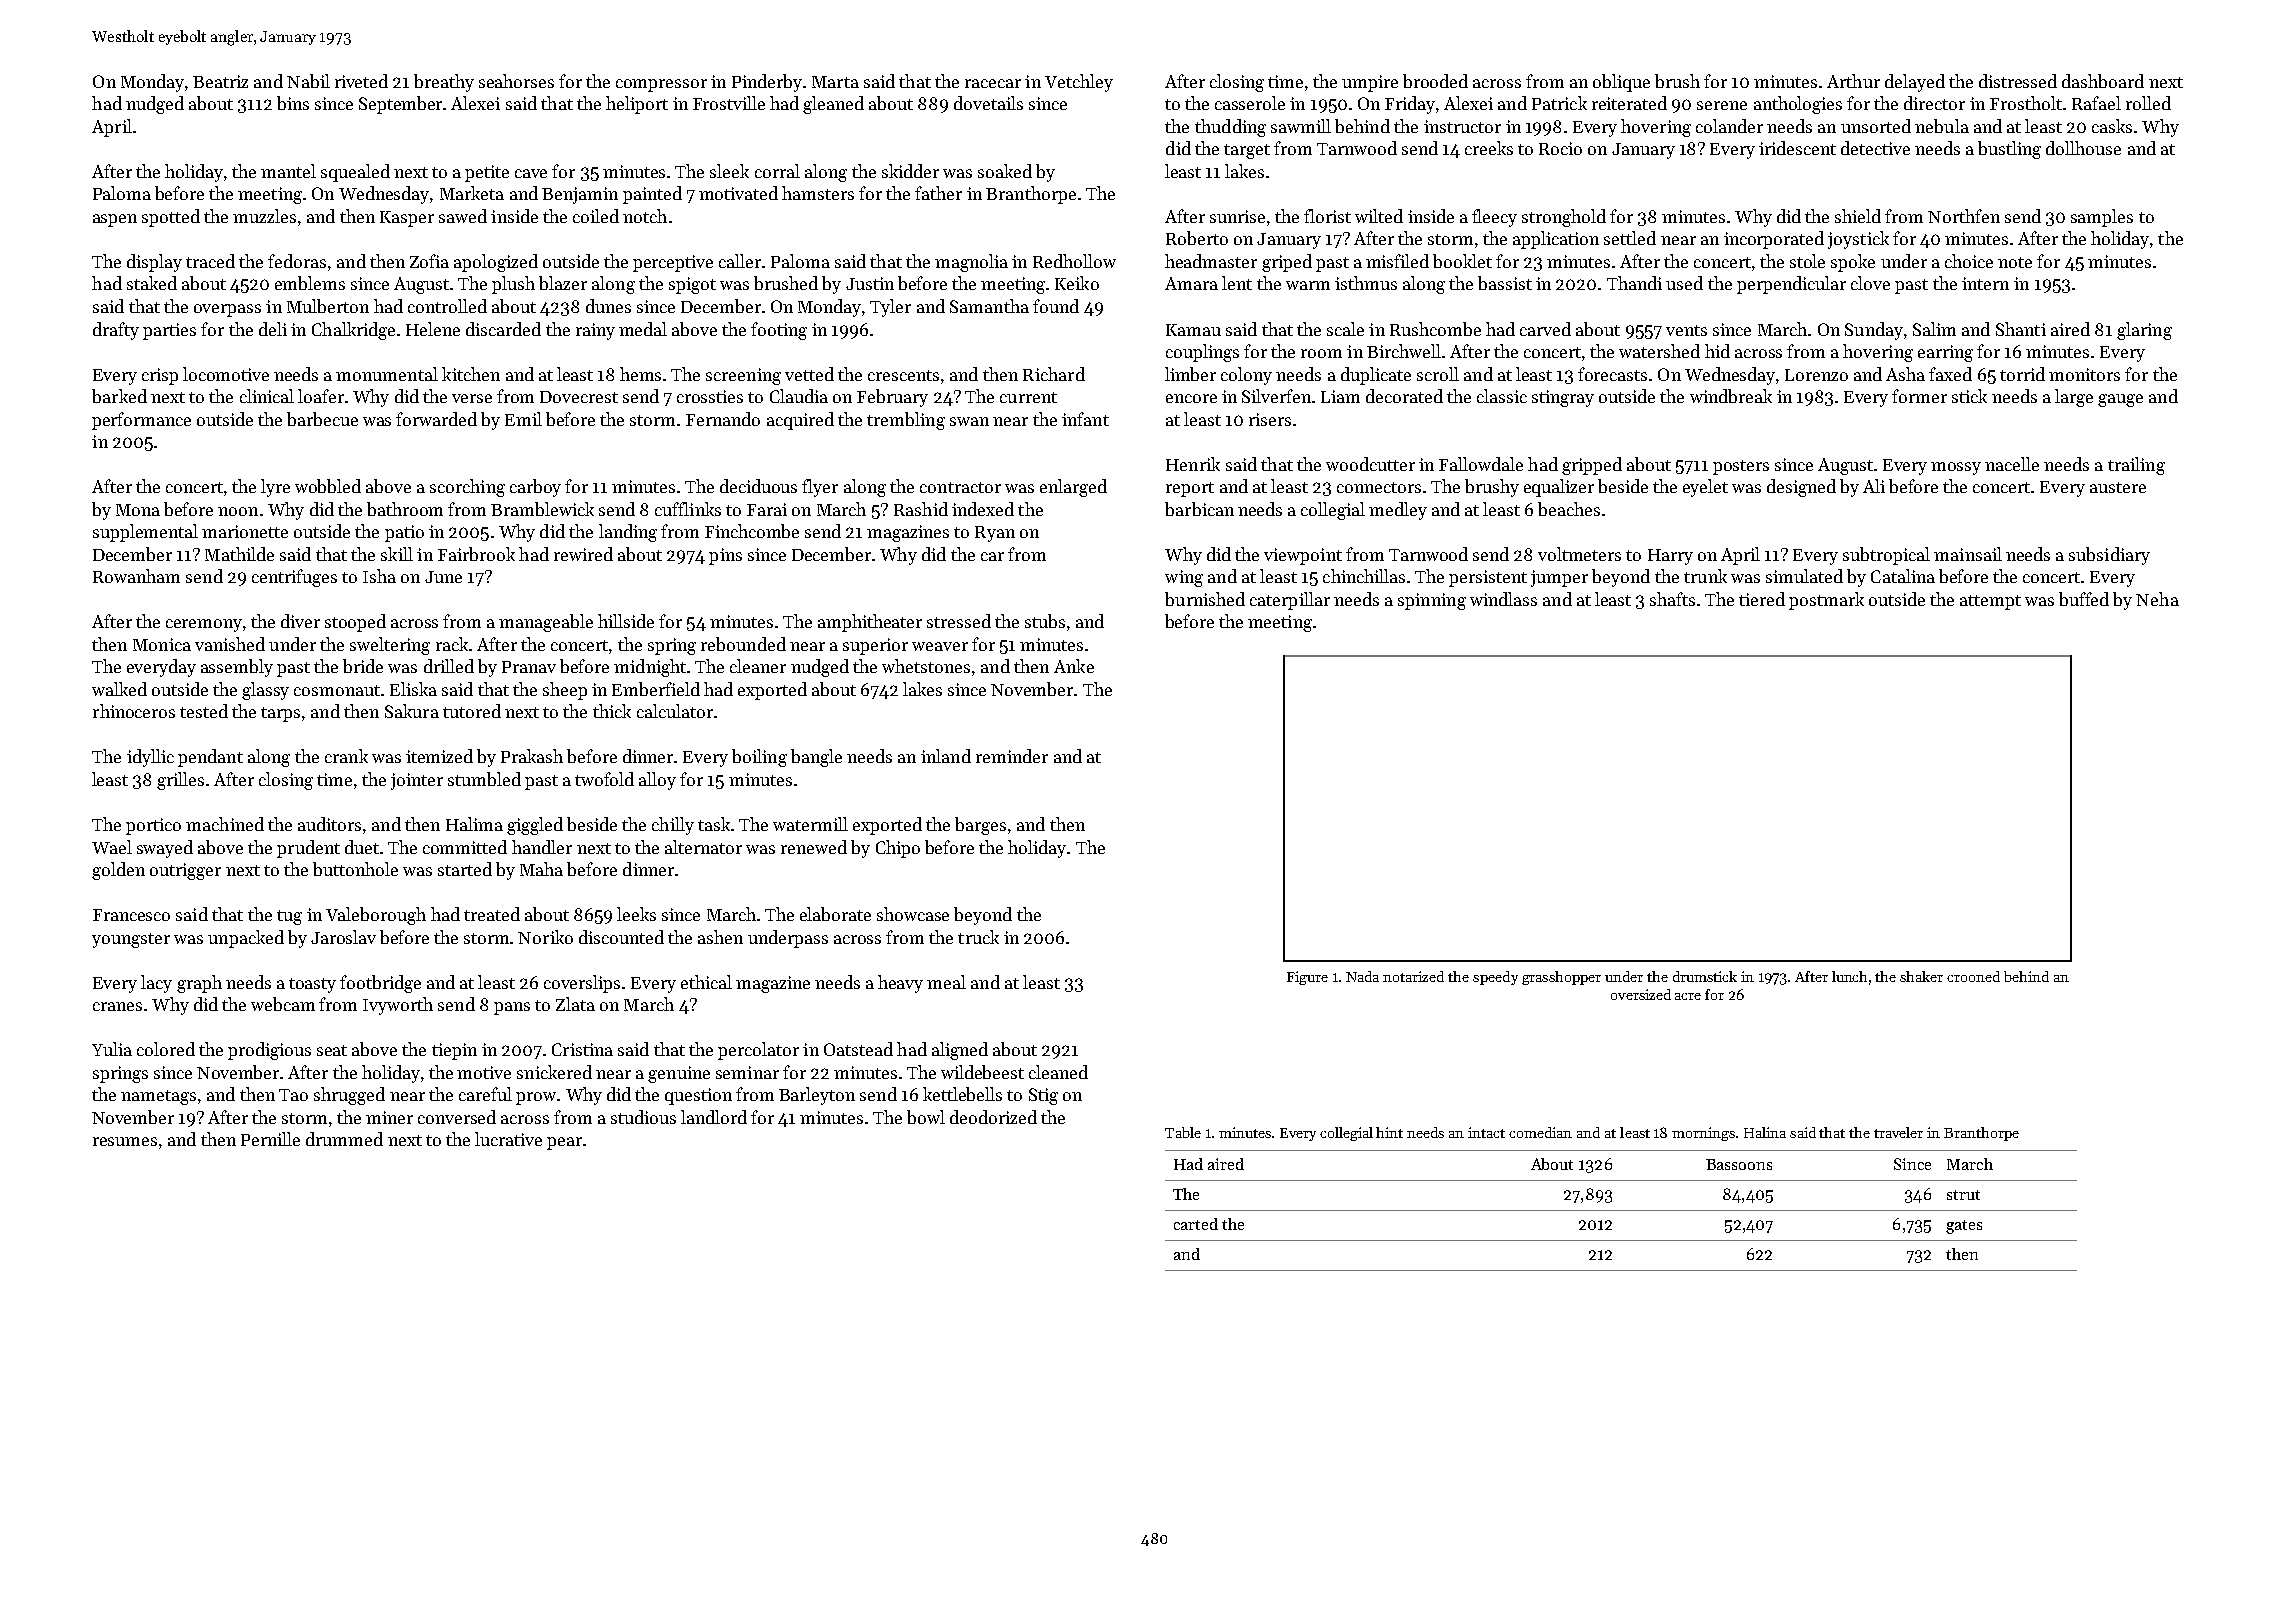 Image resolution: width=2282 pixels, height=1614 pixels. What do you see at coordinates (2118, 487) in the page?
I see `austere` at bounding box center [2118, 487].
